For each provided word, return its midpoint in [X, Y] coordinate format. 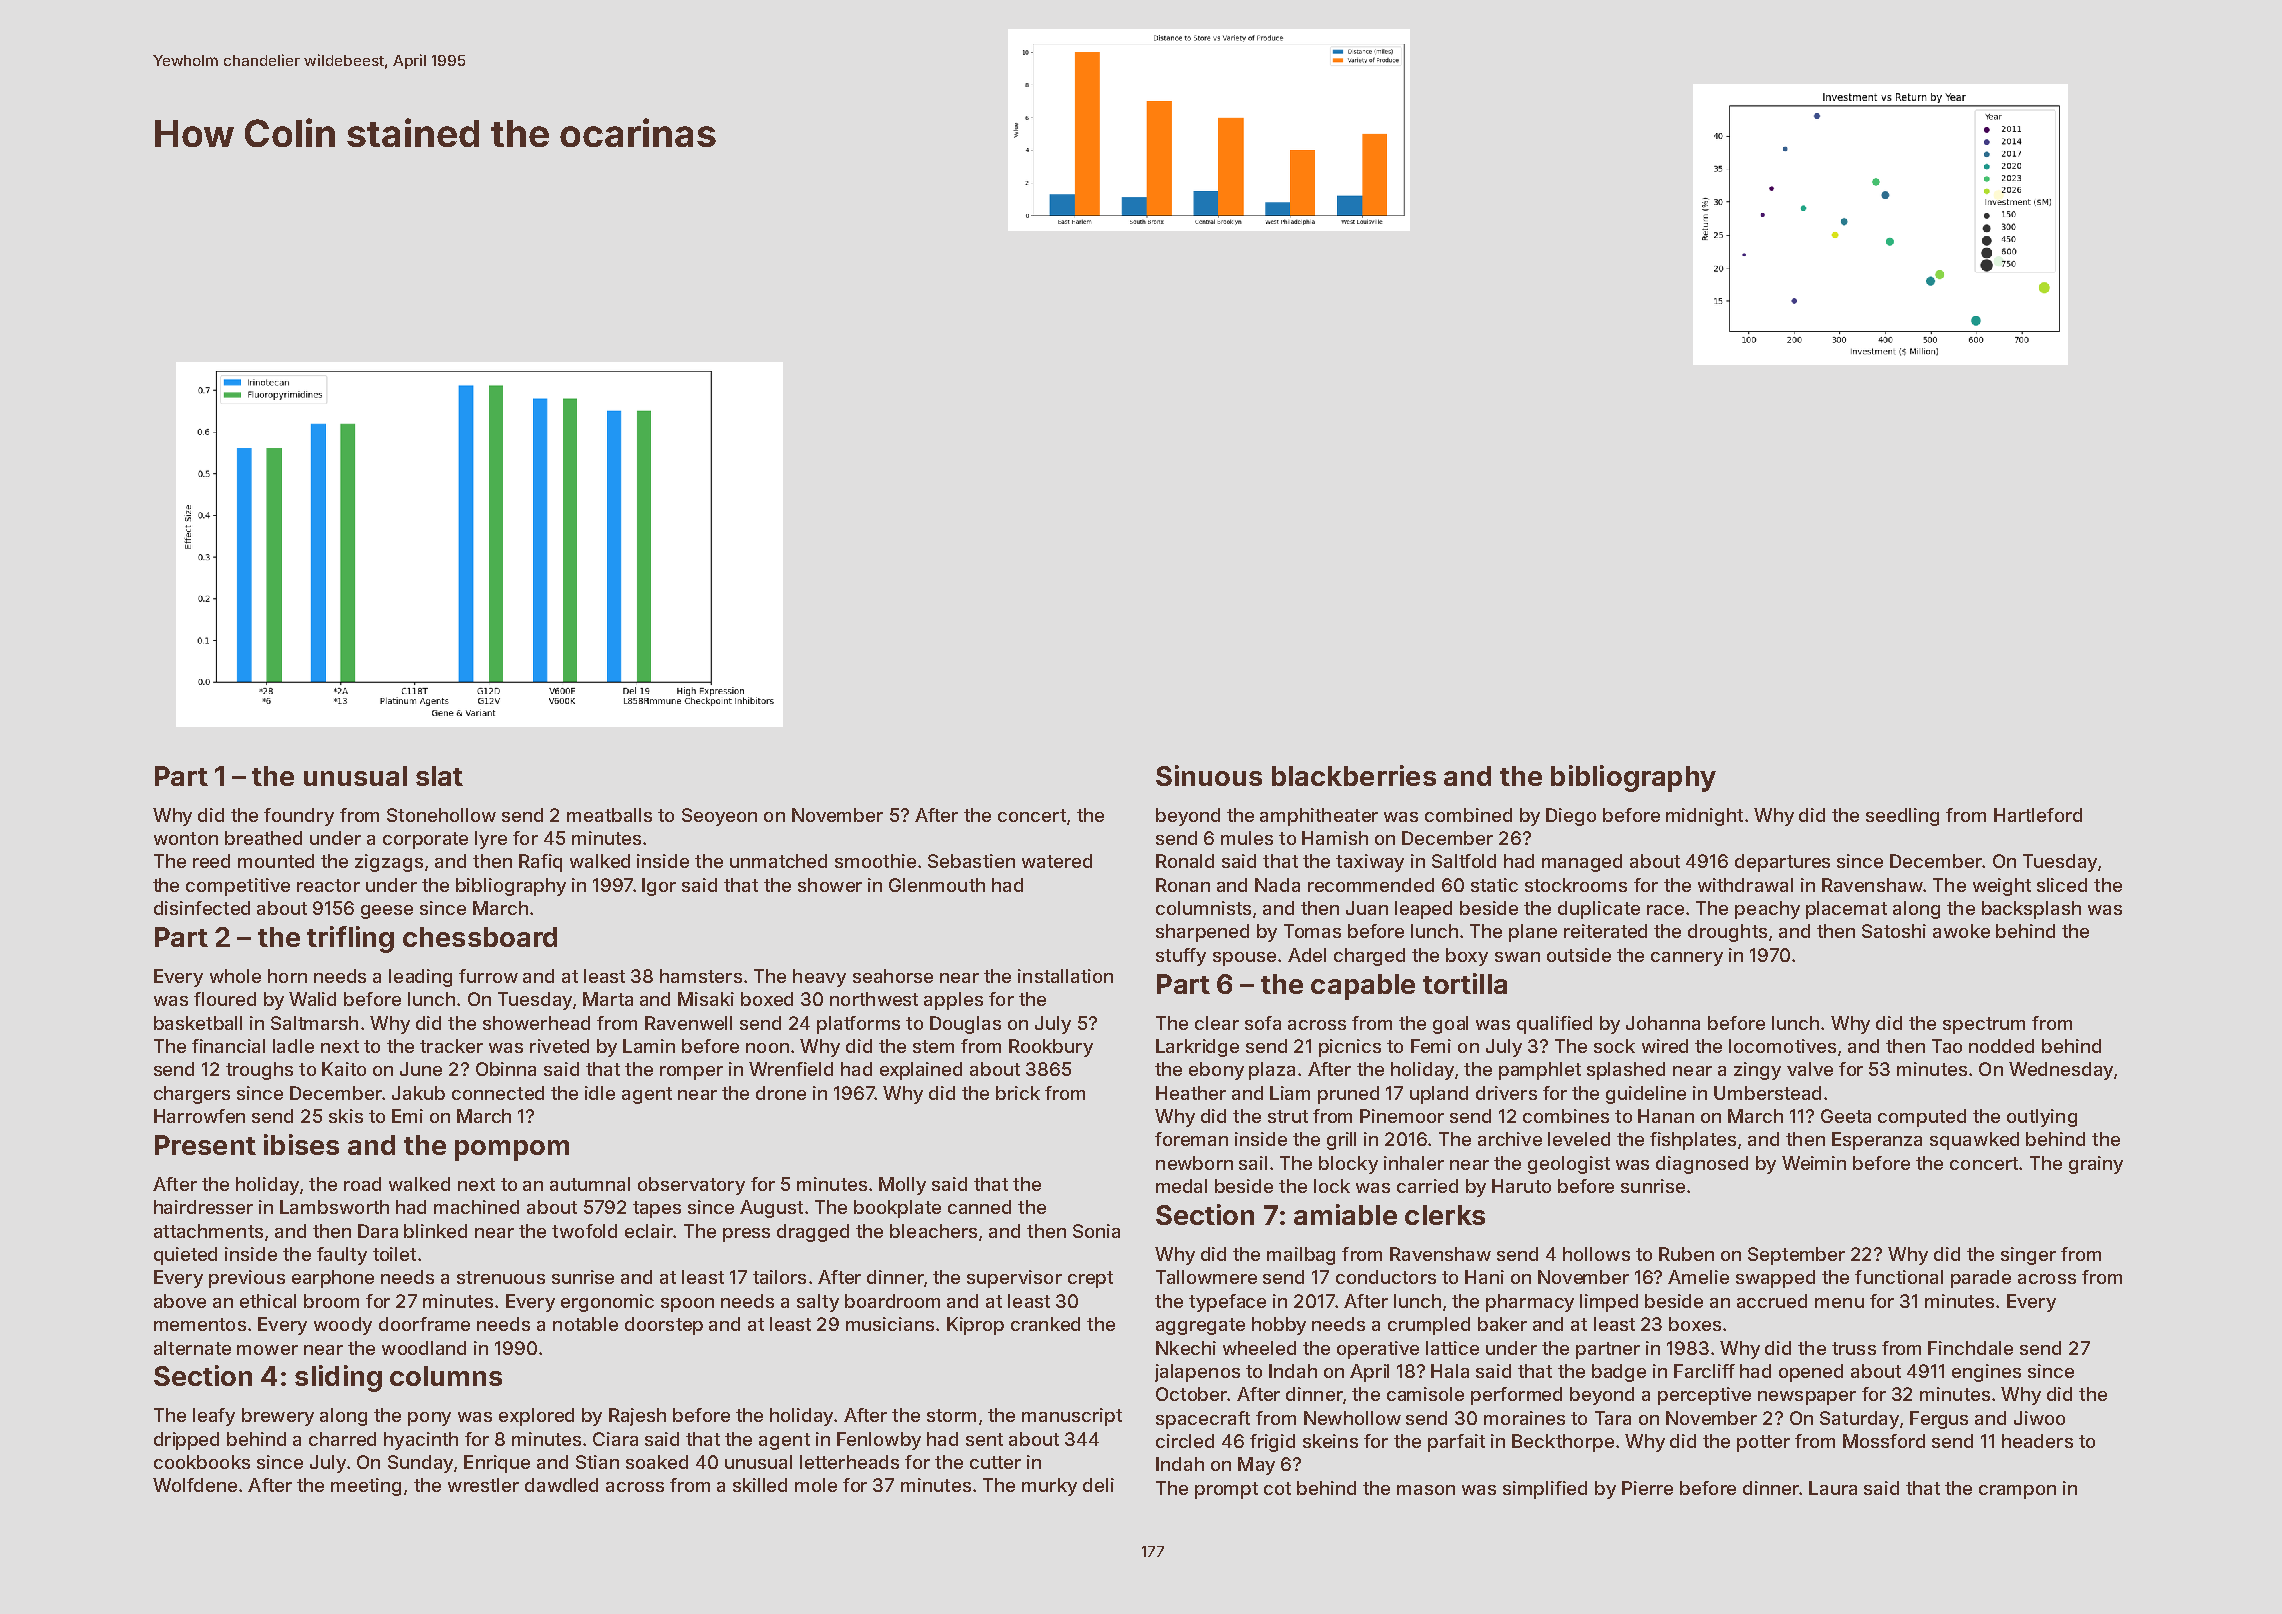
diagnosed [1702, 1165]
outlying [2042, 1118]
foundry [299, 817]
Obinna [506, 1069]
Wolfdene [195, 1485]
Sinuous [1209, 775]
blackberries [1354, 775]
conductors [1386, 1277]
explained [921, 1071]
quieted [185, 1256]
